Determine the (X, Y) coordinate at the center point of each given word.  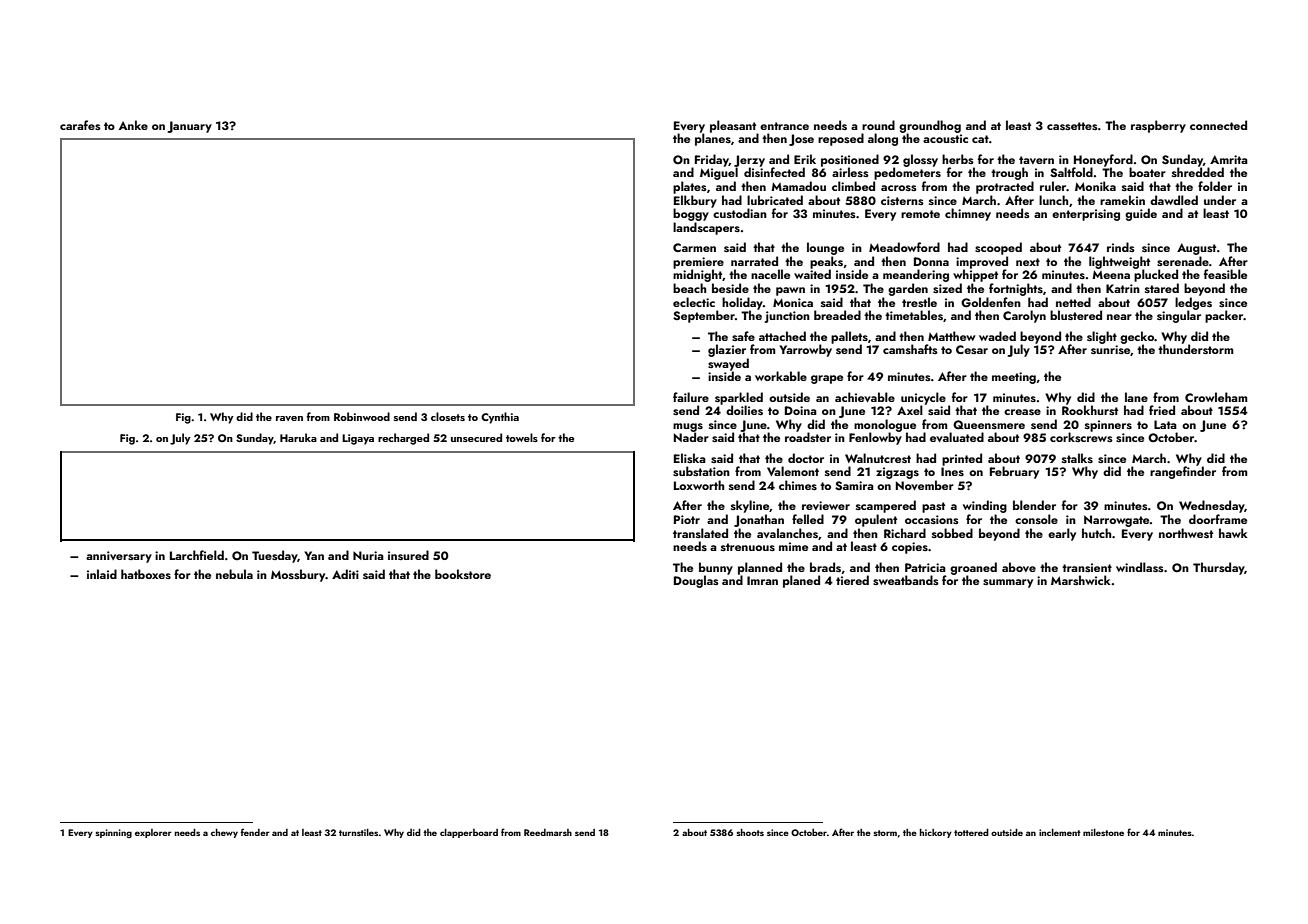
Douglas (696, 581)
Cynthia (500, 418)
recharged (403, 439)
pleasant (733, 126)
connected (1218, 125)
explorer (153, 833)
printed (962, 459)
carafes (80, 125)
